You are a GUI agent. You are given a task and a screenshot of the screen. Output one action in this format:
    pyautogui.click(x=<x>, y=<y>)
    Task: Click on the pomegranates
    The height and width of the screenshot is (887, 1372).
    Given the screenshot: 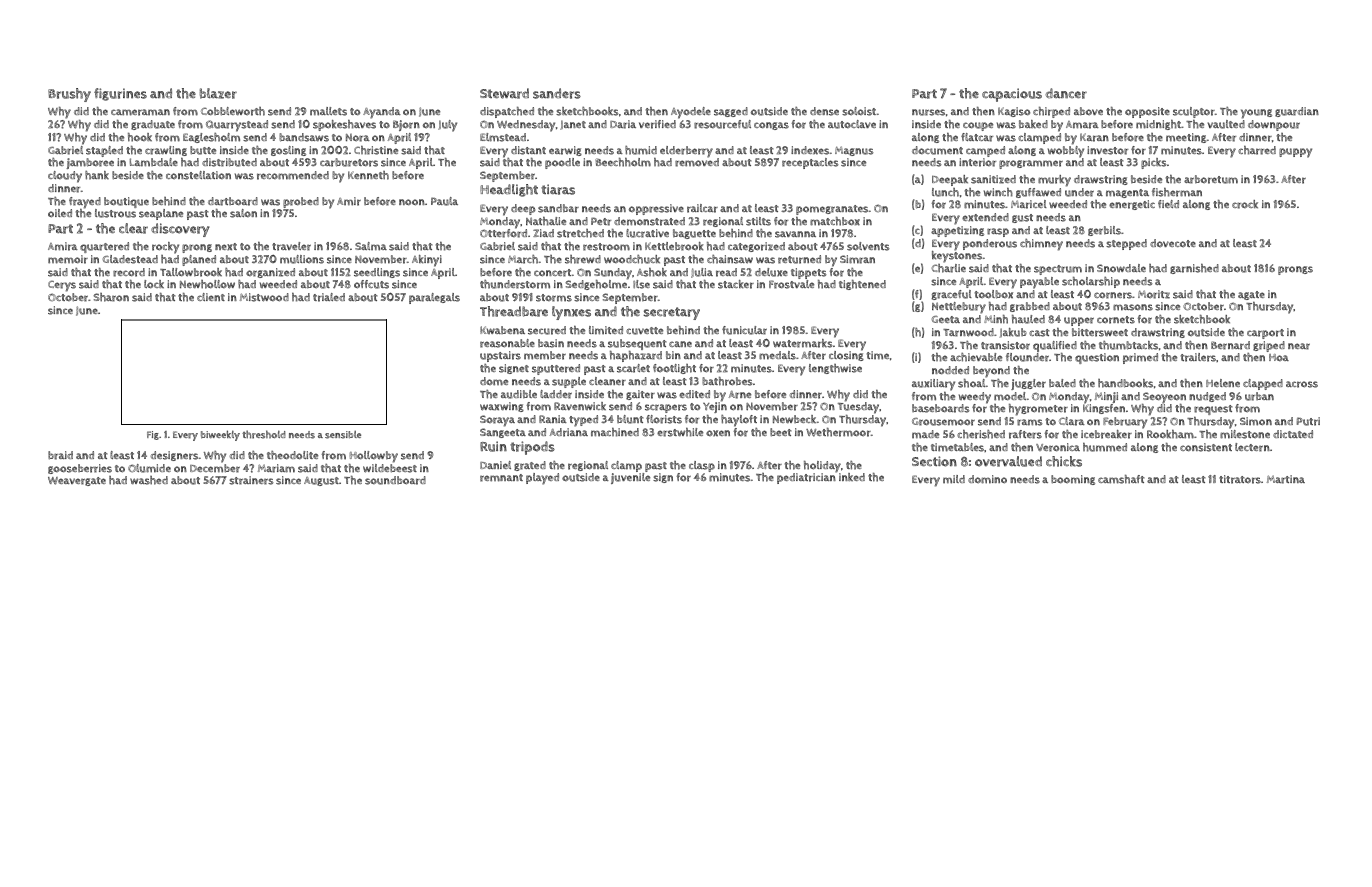 What is the action you would take?
    pyautogui.click(x=832, y=210)
